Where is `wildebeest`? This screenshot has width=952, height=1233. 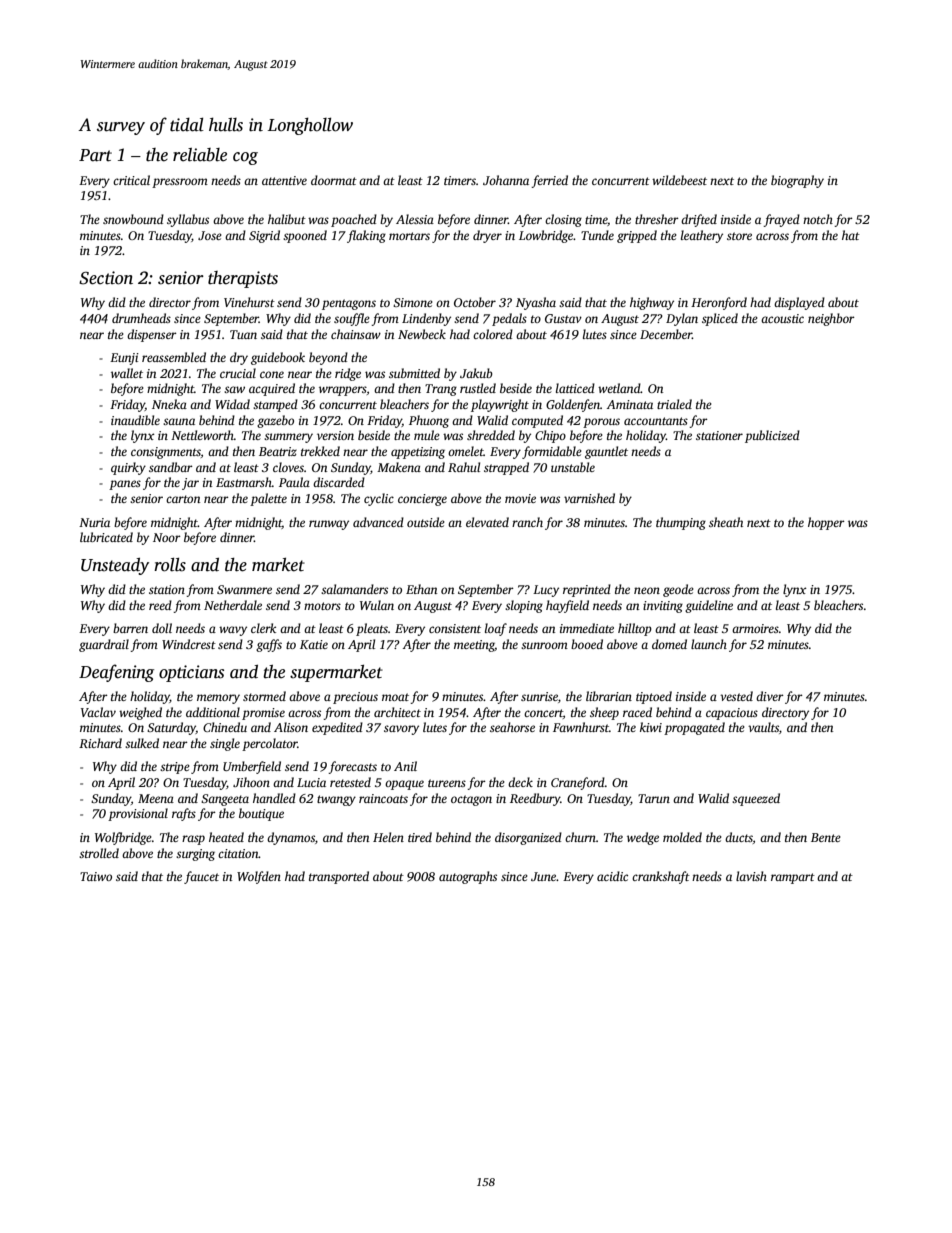
wildebeest is located at coordinates (679, 180).
